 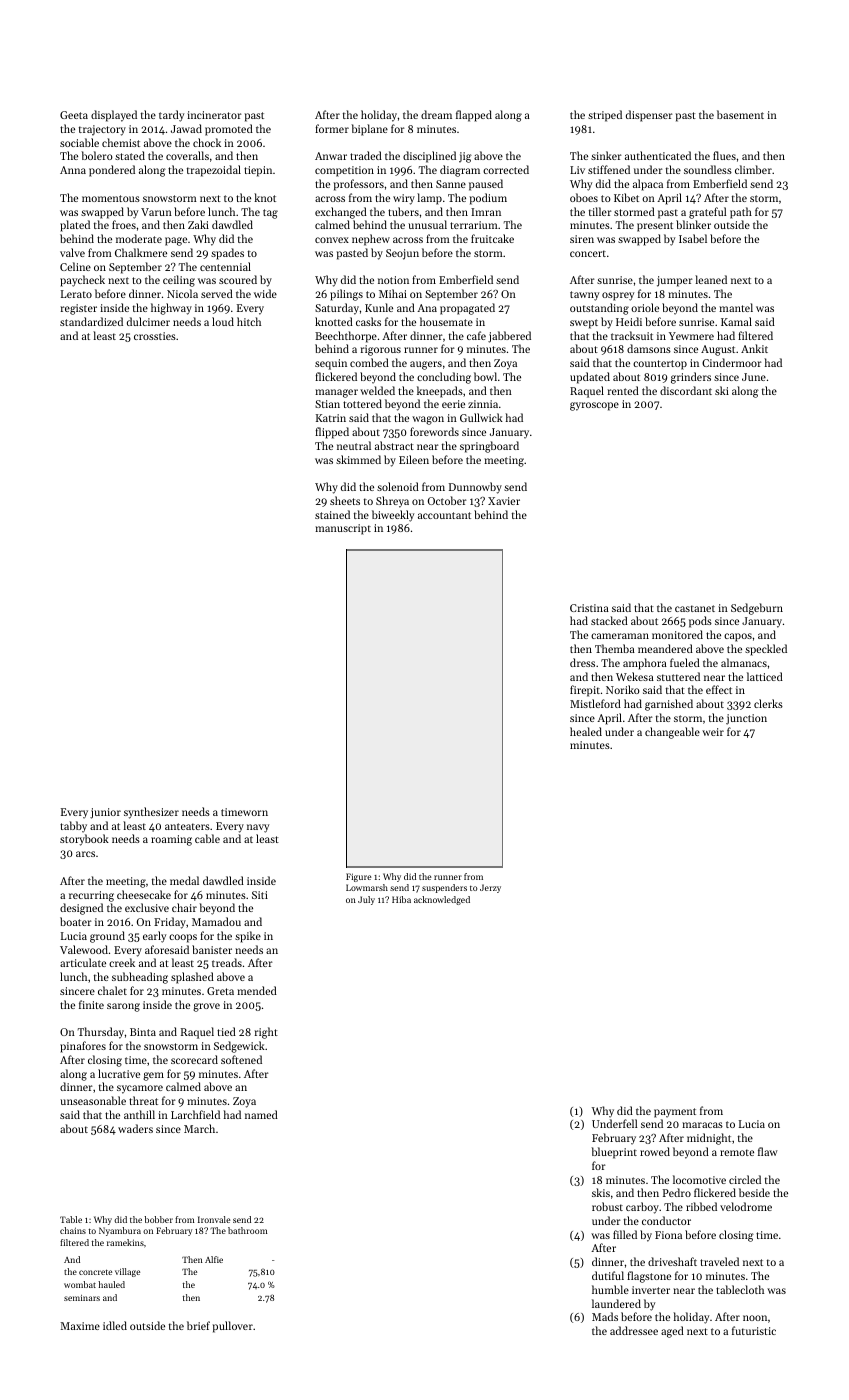 What do you see at coordinates (258, 171) in the image?
I see `tiepin` at bounding box center [258, 171].
